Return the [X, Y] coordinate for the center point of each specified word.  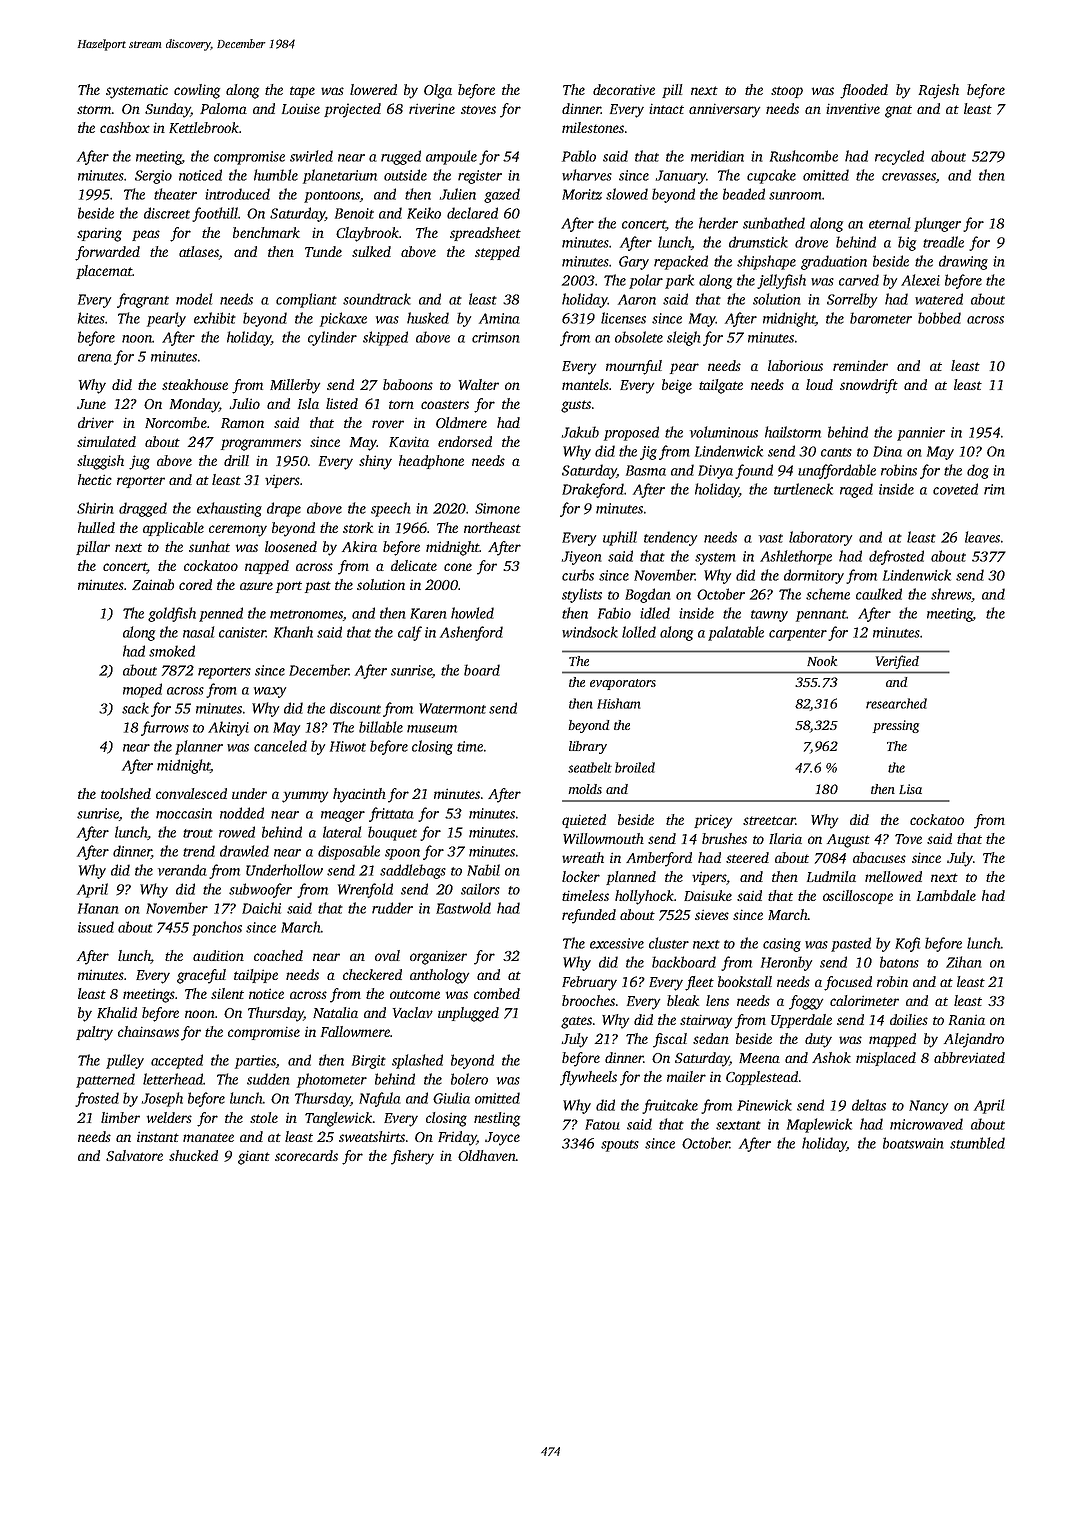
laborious [795, 365]
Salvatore [134, 1155]
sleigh [684, 338]
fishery [412, 1157]
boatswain [913, 1143]
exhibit [215, 318]
